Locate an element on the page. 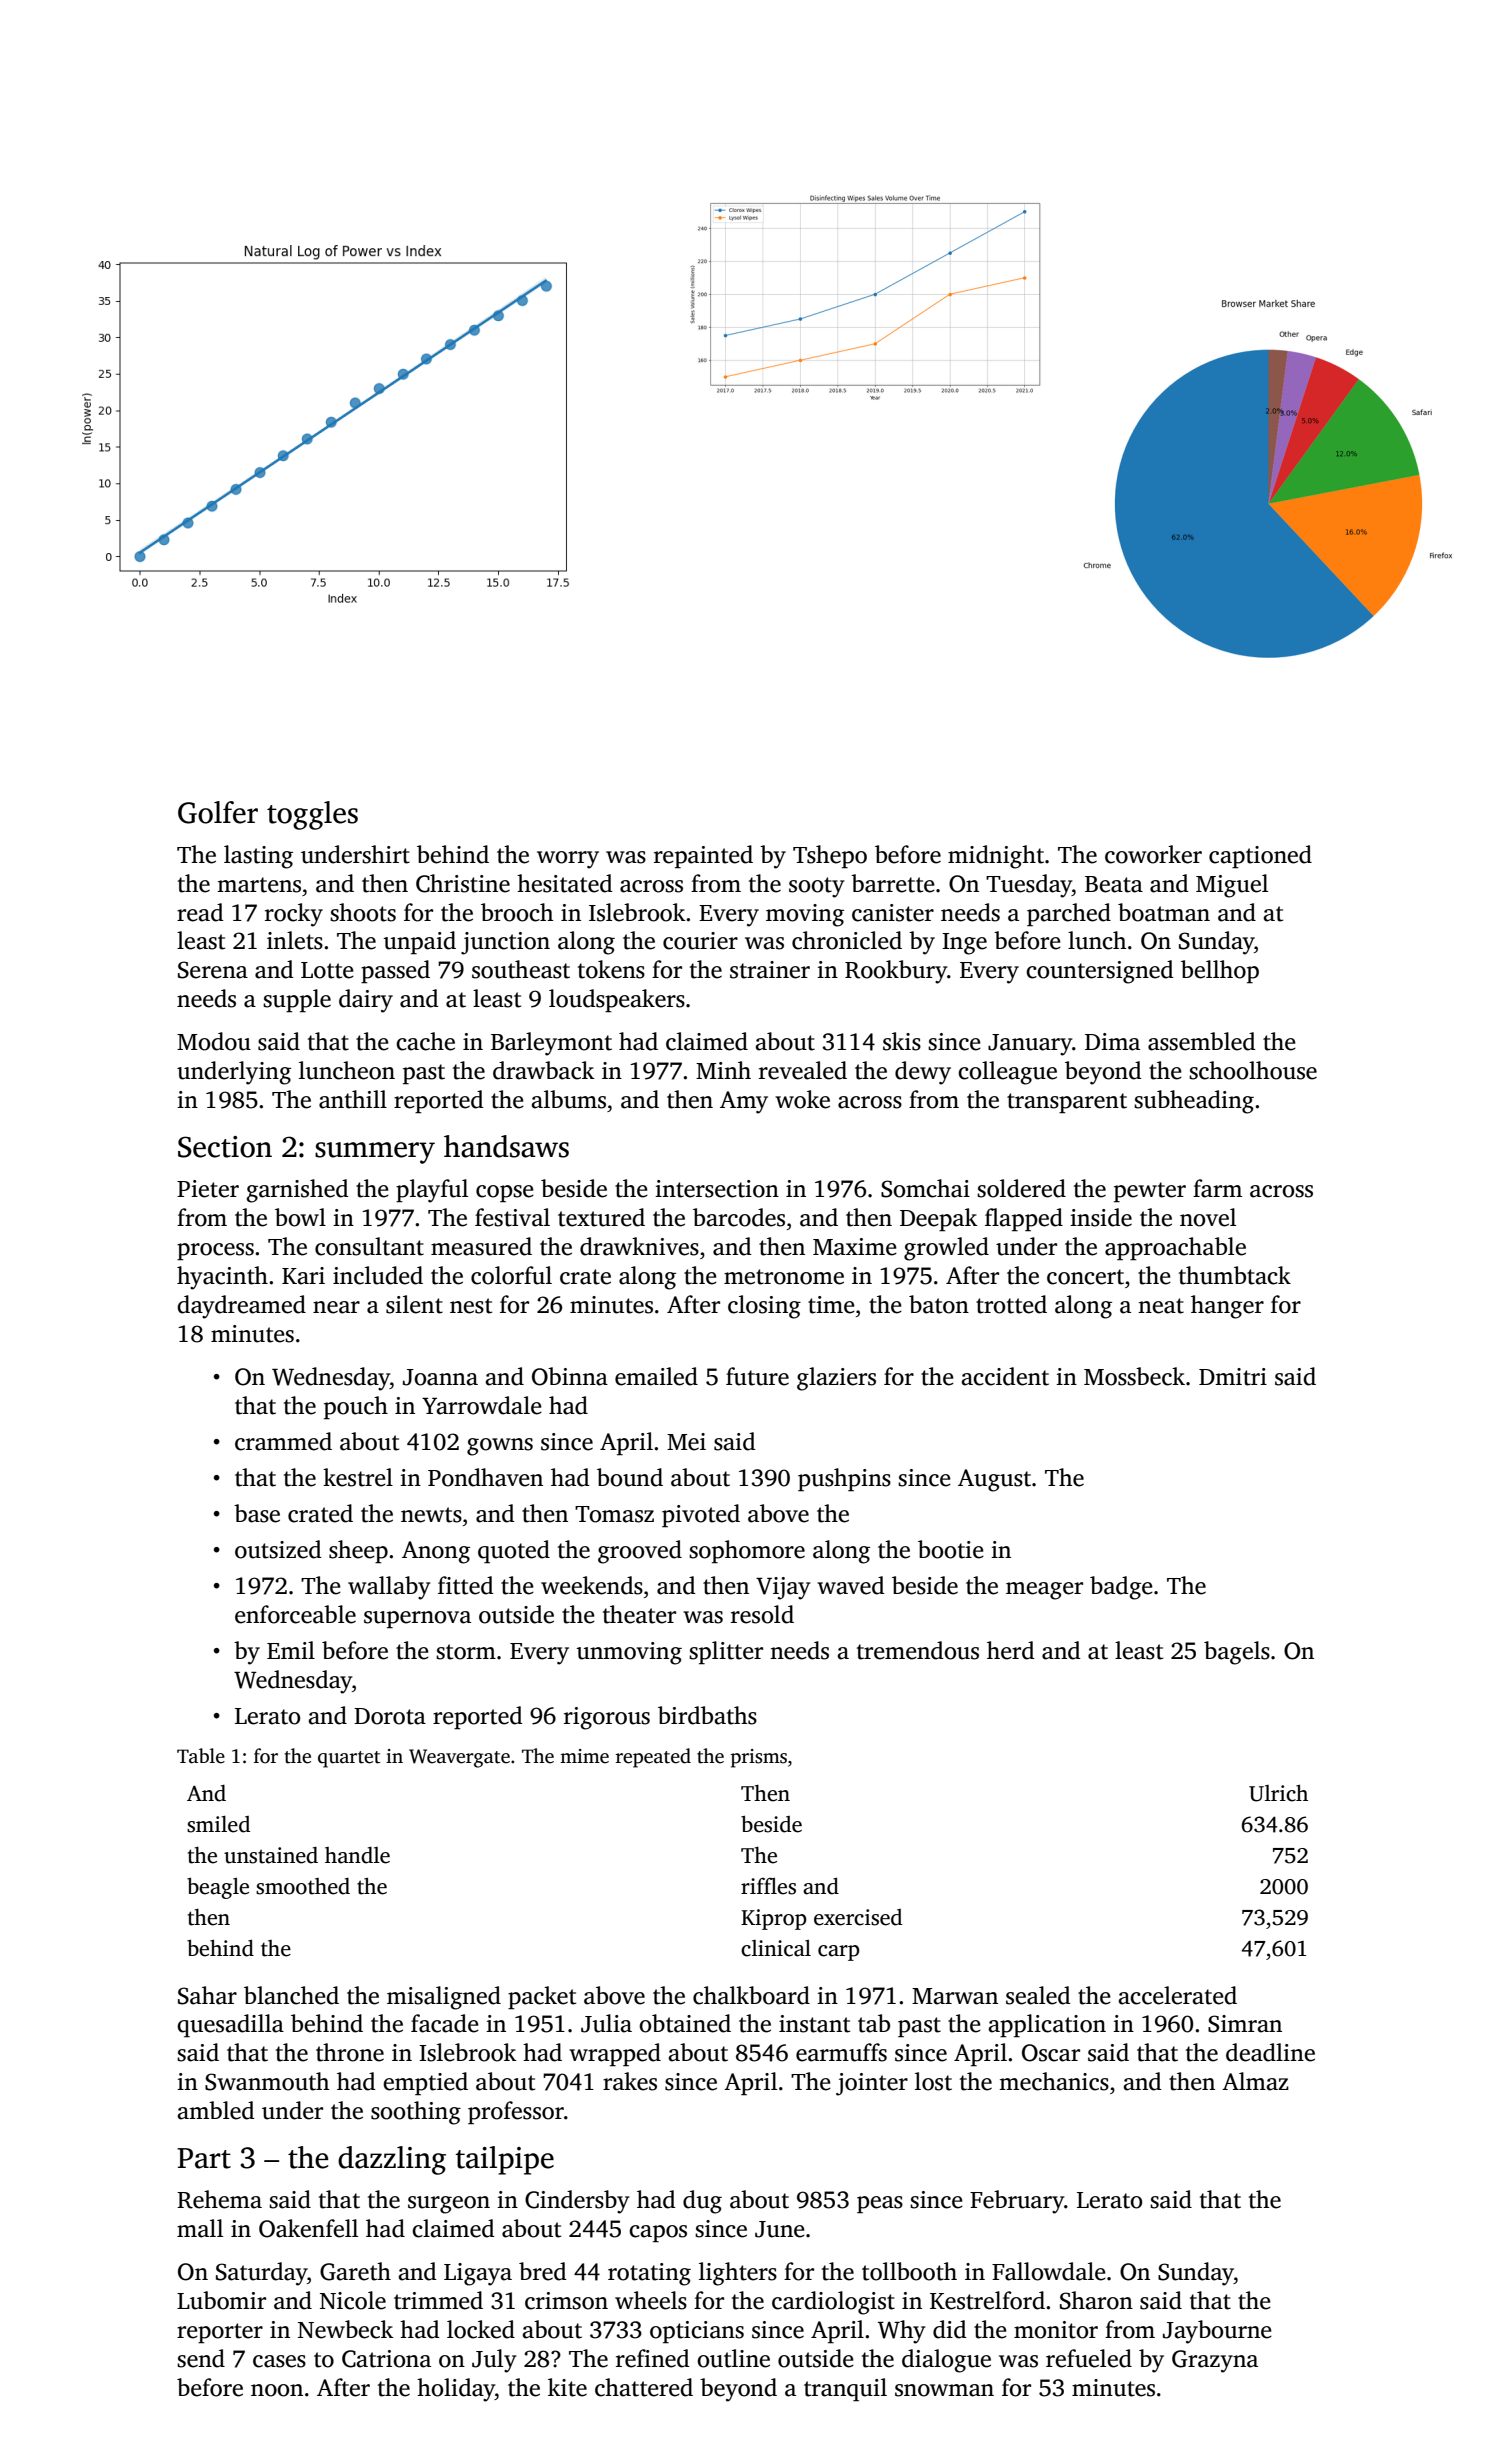 Image resolution: width=1496 pixels, height=2464 pixels. earmuffs is located at coordinates (841, 2052).
